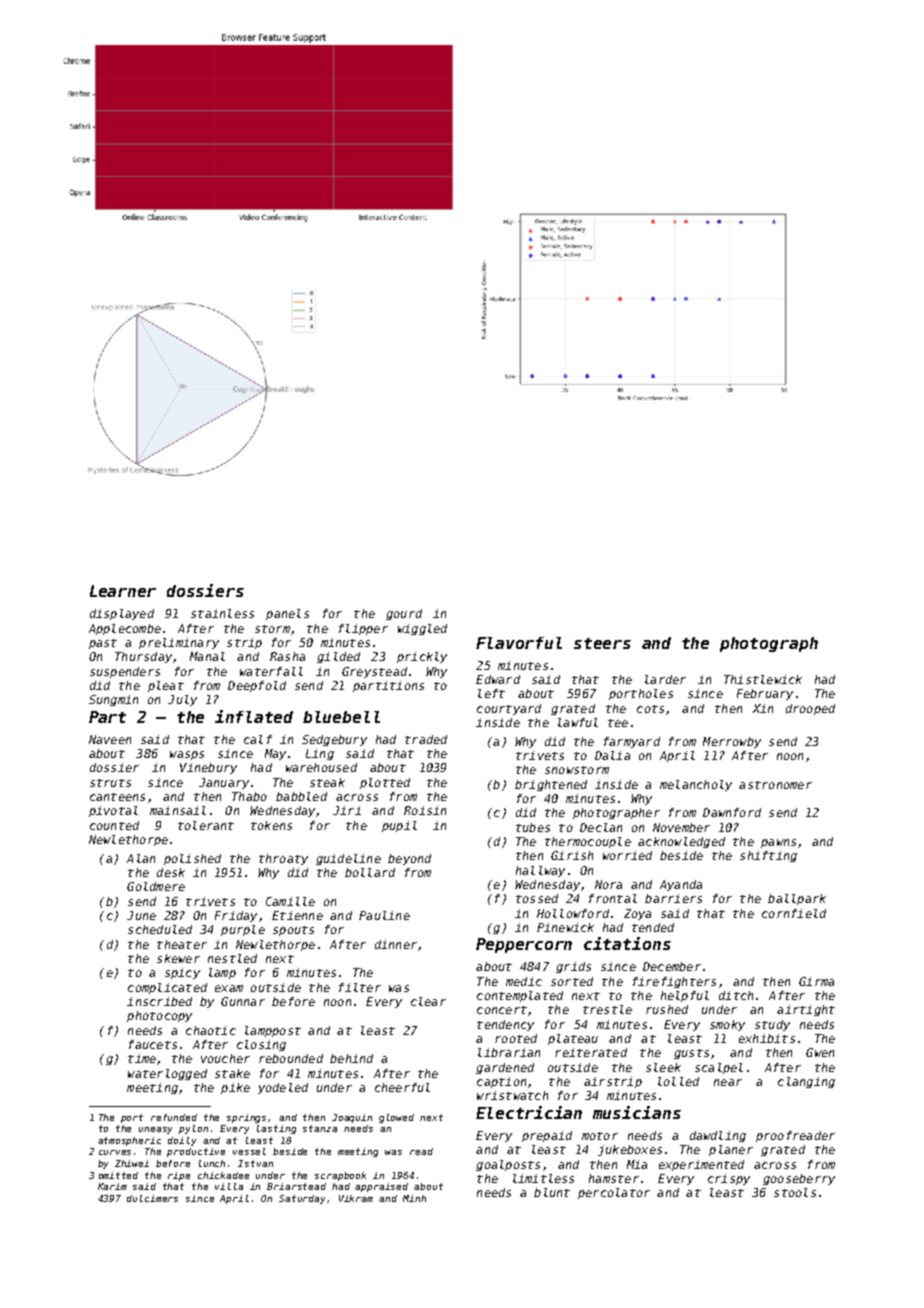 Image resolution: width=924 pixels, height=1308 pixels. I want to click on drooped, so click(810, 709).
